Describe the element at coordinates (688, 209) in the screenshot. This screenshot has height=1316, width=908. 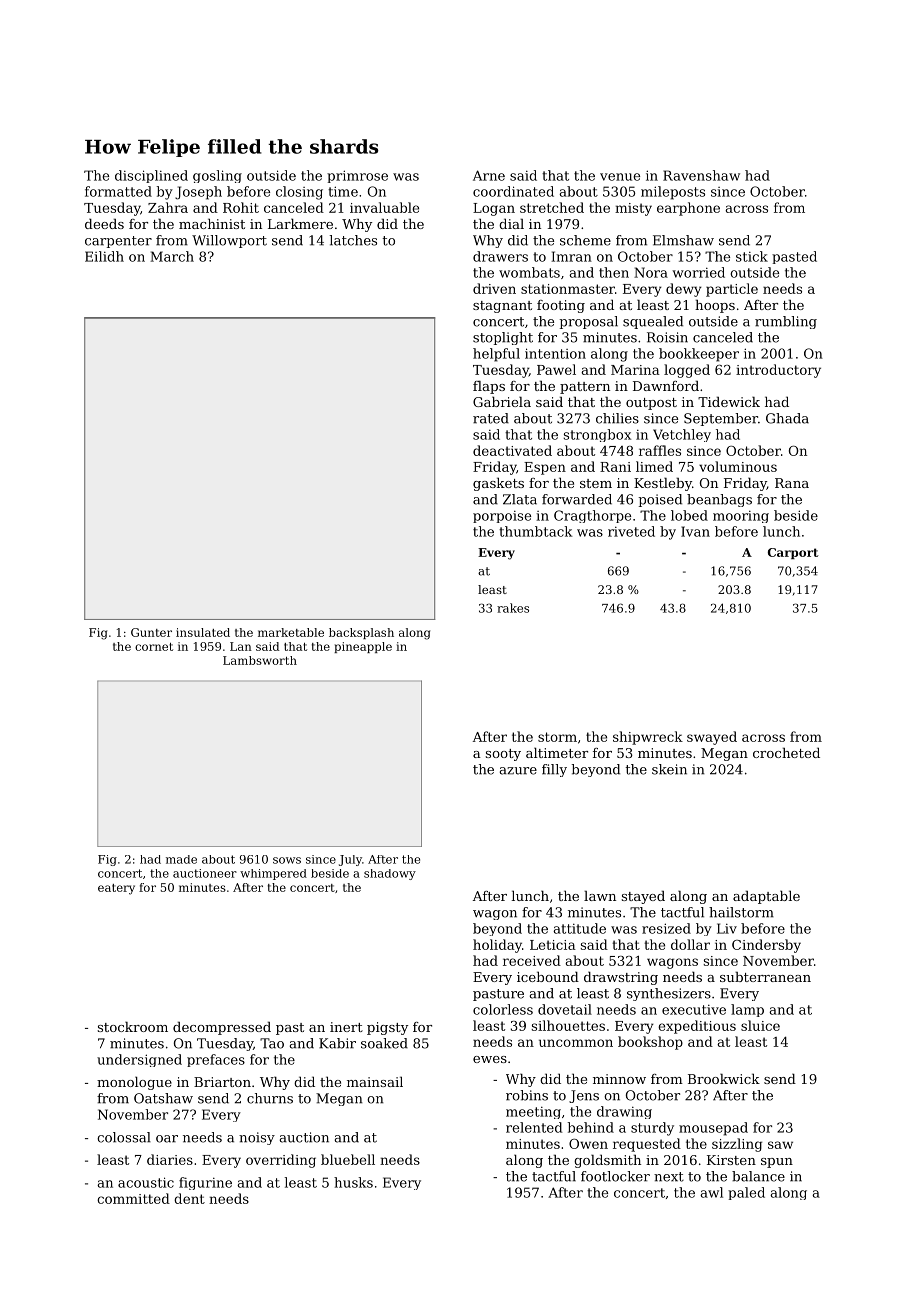
I see `earphone` at that location.
